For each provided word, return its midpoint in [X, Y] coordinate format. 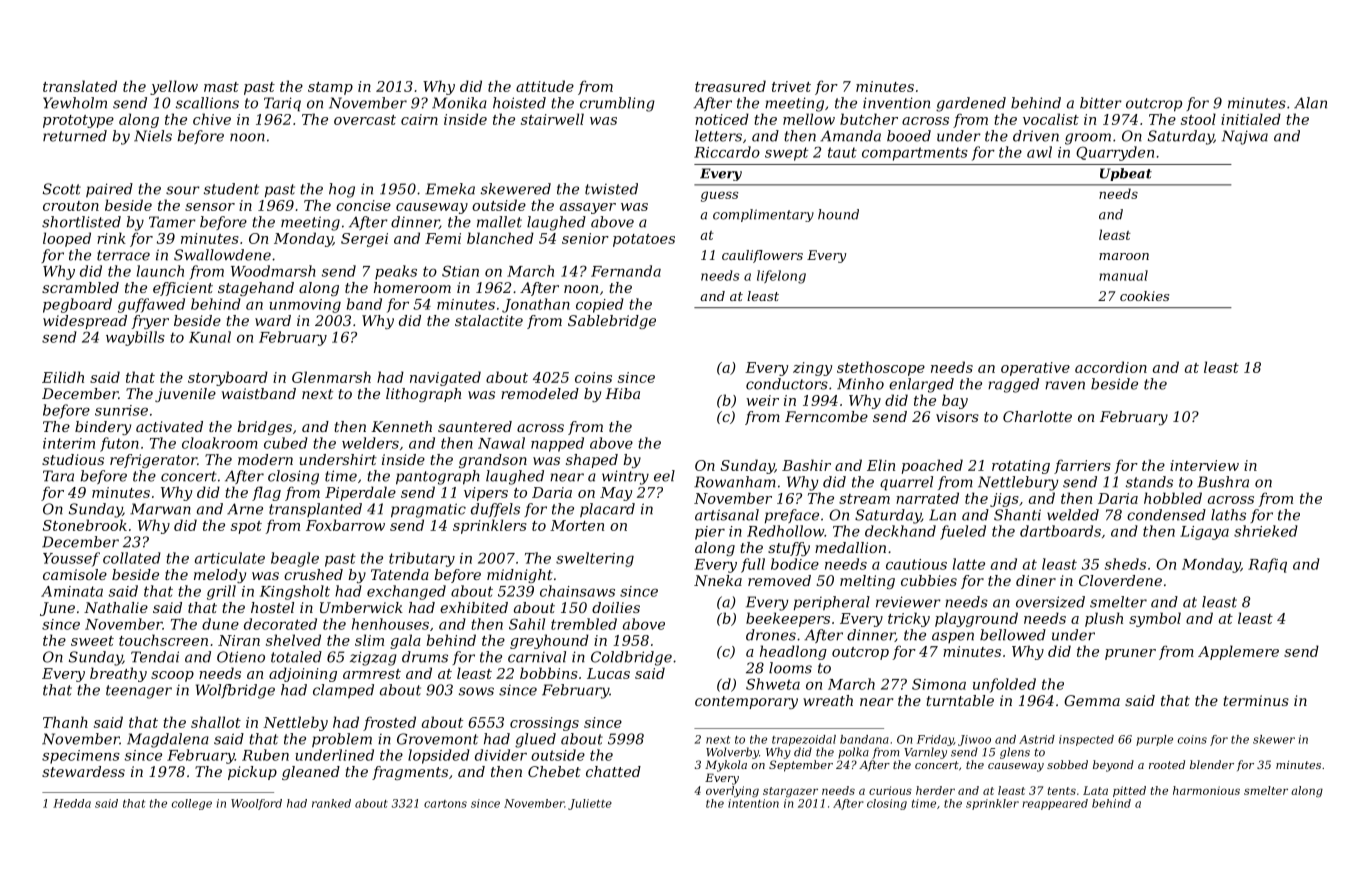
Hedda [72, 803]
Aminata [72, 591]
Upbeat [1126, 174]
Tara [58, 476]
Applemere [1238, 652]
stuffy [789, 549]
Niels [153, 136]
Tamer [172, 222]
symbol [1155, 619]
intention [753, 803]
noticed [722, 119]
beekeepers [788, 619]
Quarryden [1115, 153]
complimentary [763, 215]
